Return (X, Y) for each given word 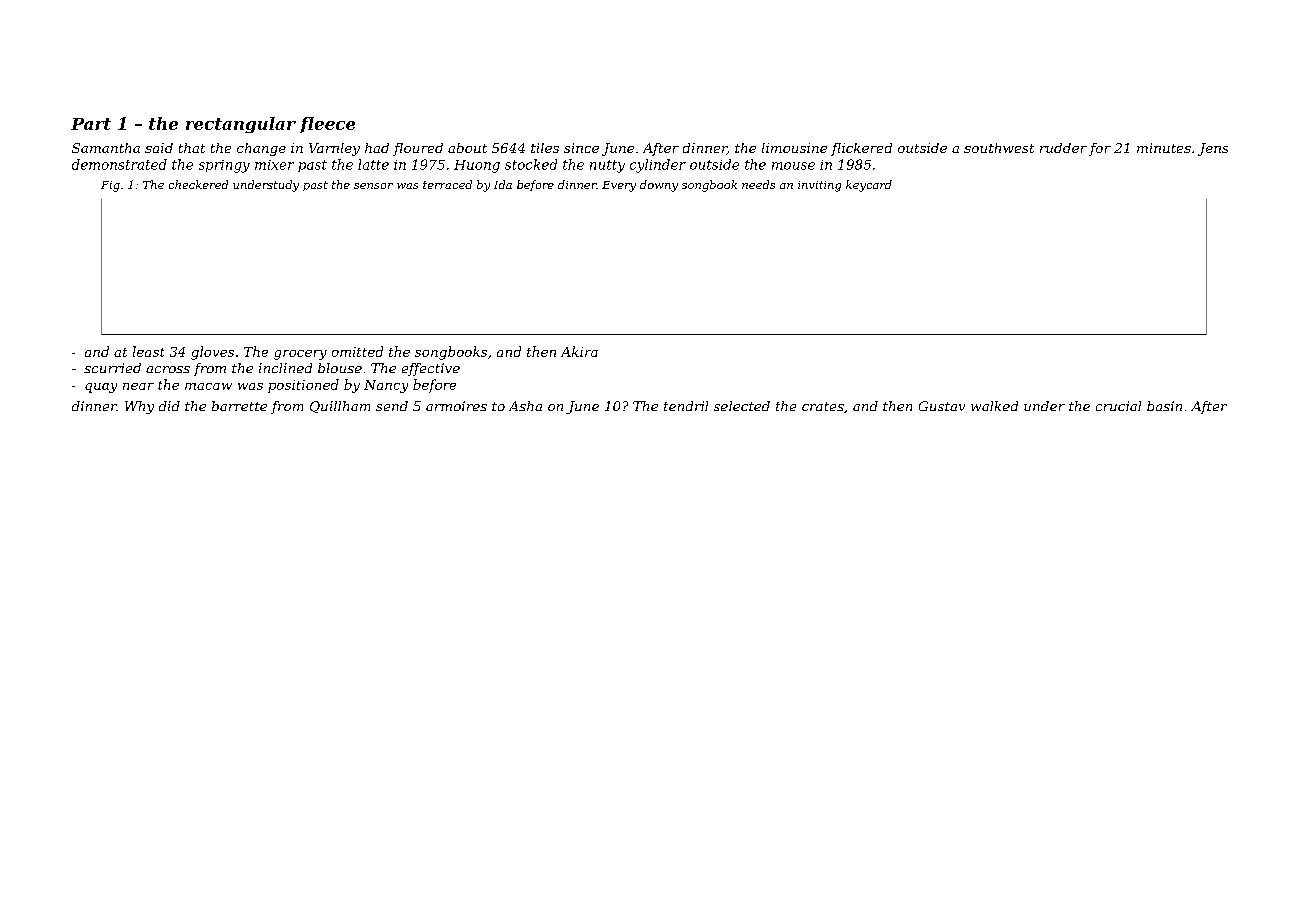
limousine (794, 148)
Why (139, 407)
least (148, 351)
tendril (686, 406)
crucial (1118, 406)
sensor (373, 186)
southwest (999, 148)
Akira (579, 351)
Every (619, 186)
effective (431, 369)
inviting (819, 186)
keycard (869, 186)
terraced (447, 184)
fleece (327, 125)
